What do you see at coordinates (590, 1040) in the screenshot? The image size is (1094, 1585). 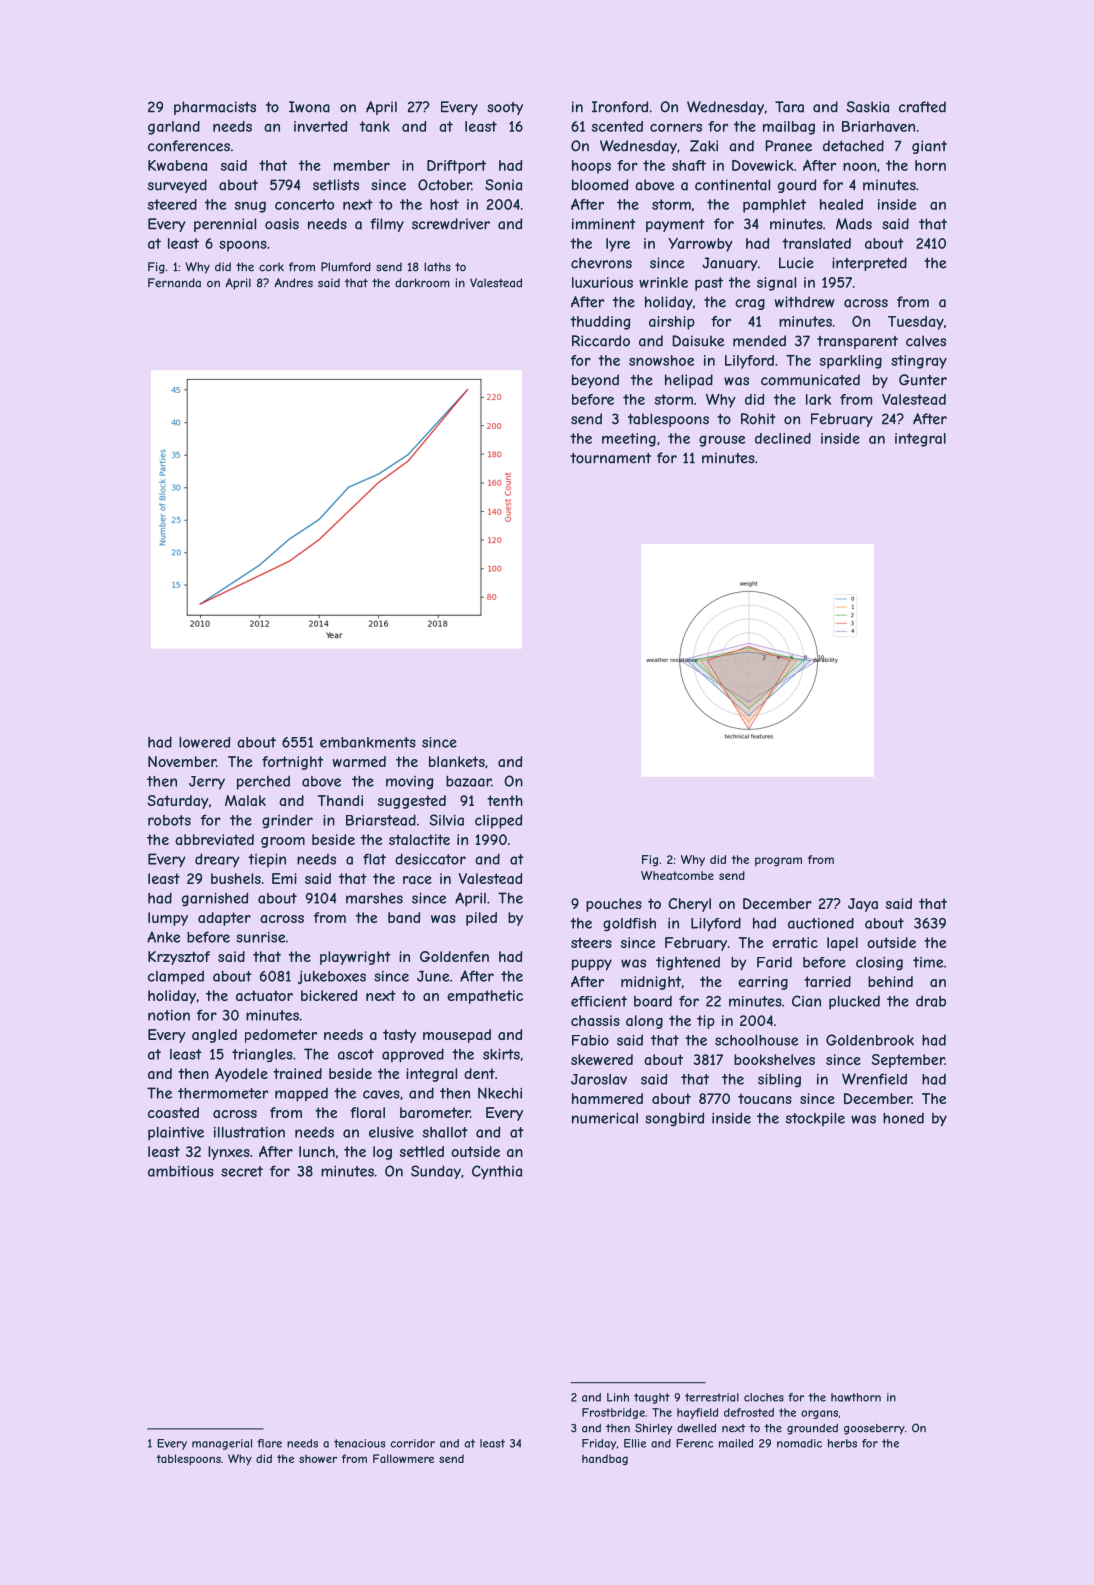 I see `Fabio` at bounding box center [590, 1040].
